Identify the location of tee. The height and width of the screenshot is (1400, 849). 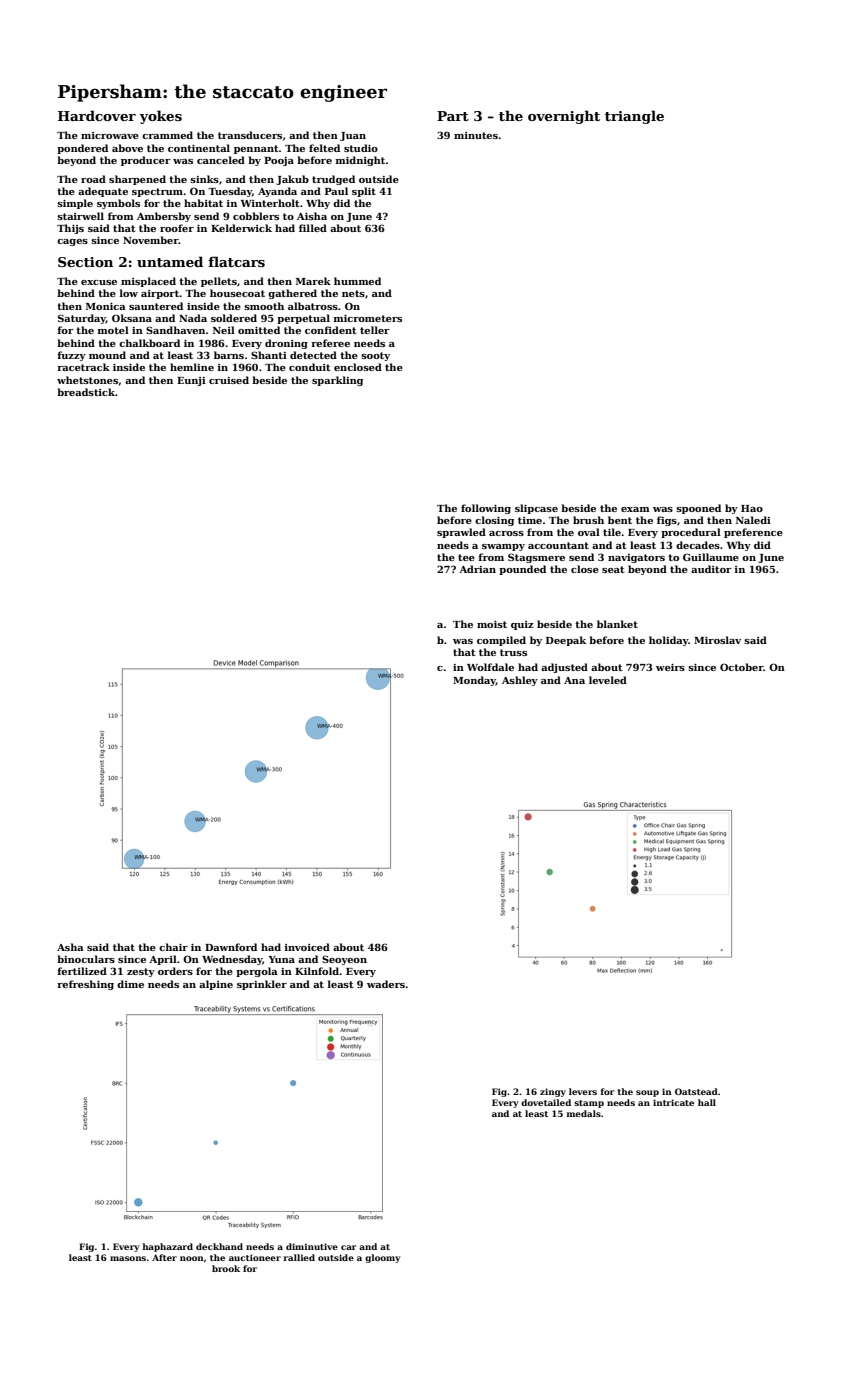
(466, 557).
